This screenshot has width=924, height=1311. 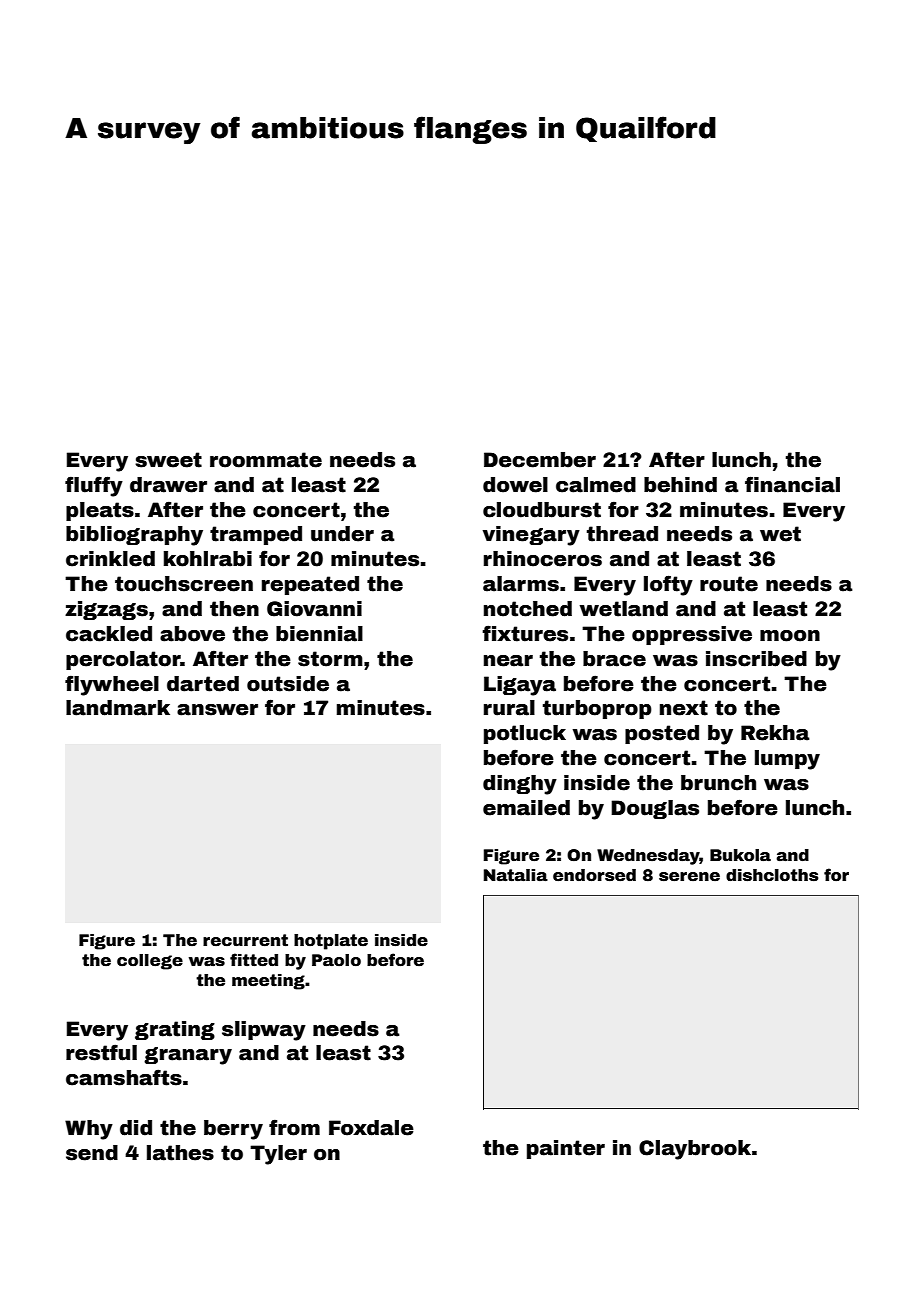 I want to click on Douglas, so click(x=655, y=809).
